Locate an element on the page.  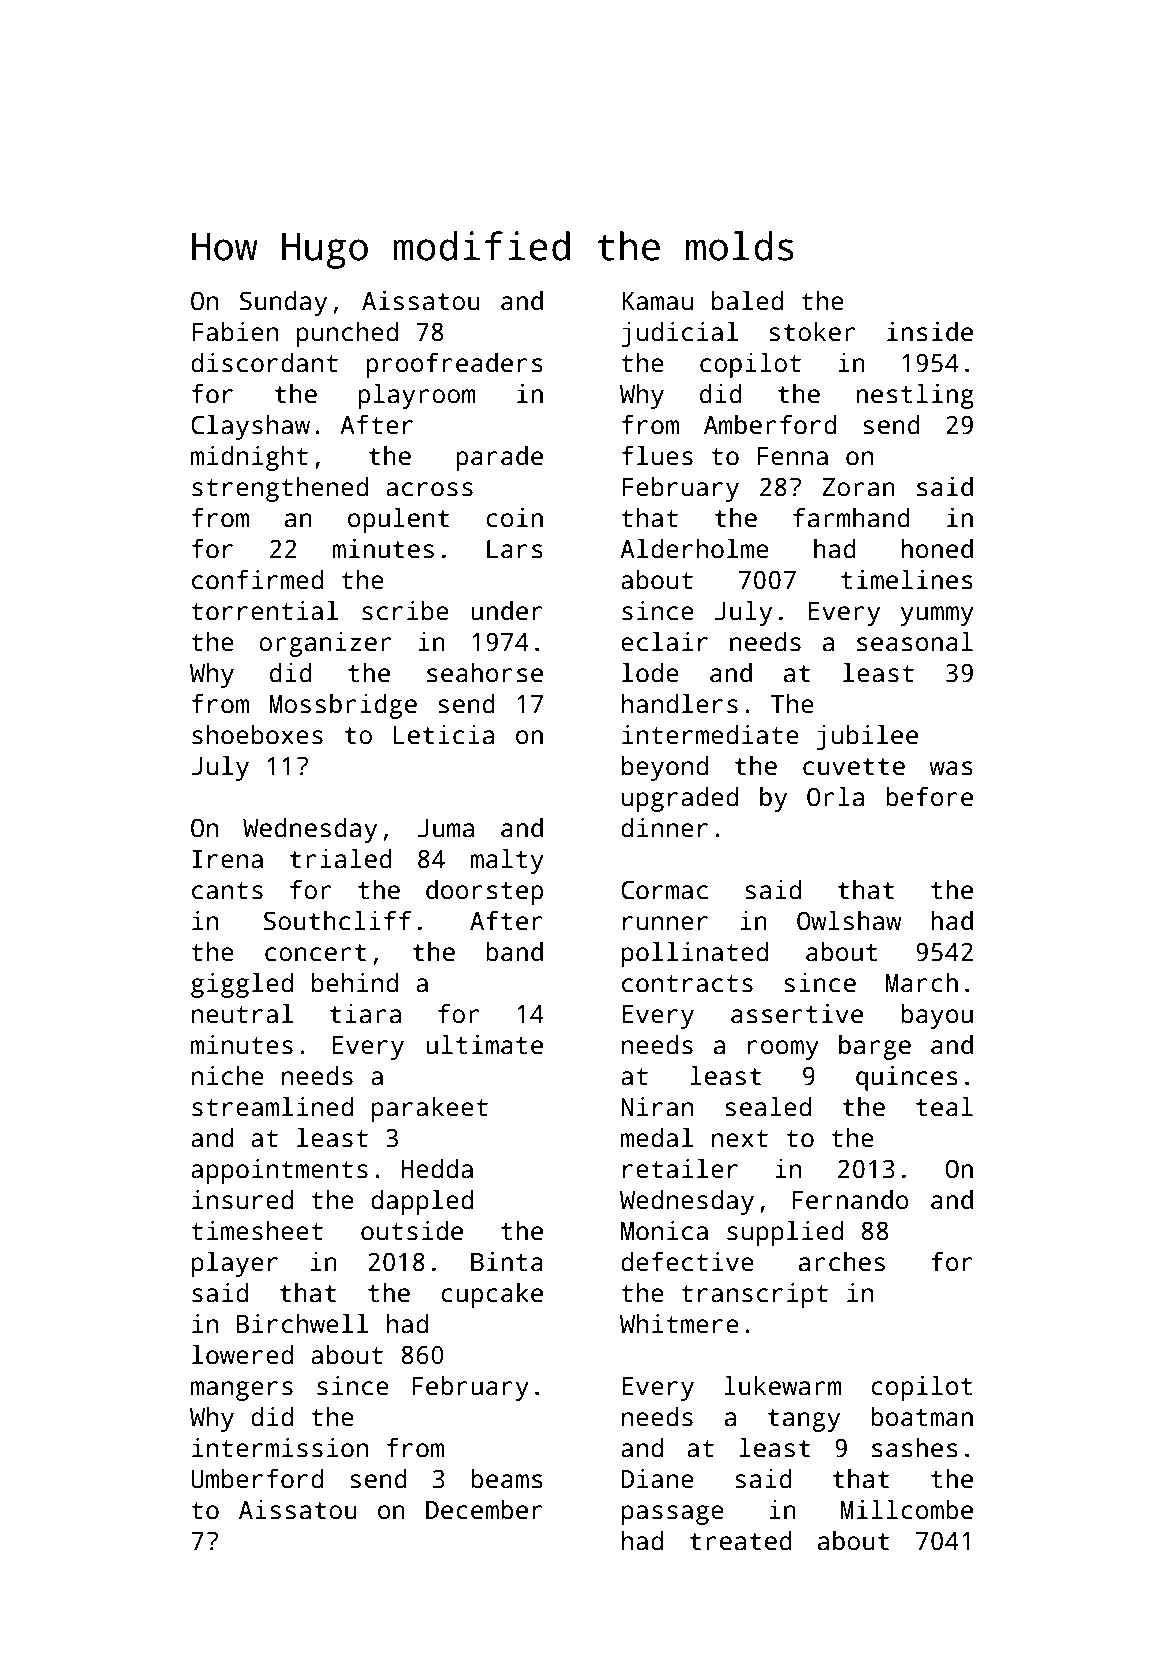
playroom is located at coordinates (417, 396).
